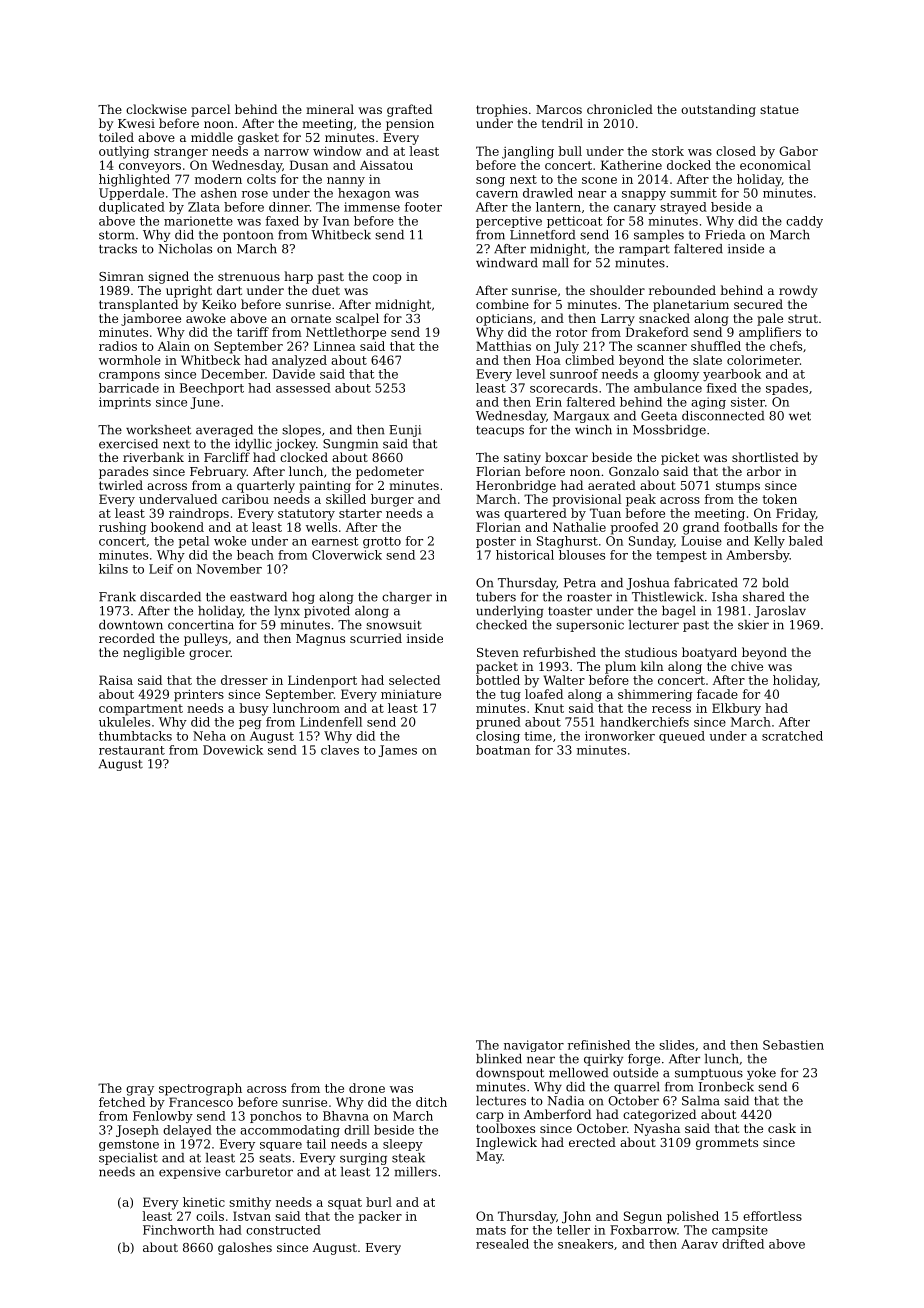 The image size is (924, 1308). What do you see at coordinates (620, 109) in the screenshot?
I see `chronicled` at bounding box center [620, 109].
